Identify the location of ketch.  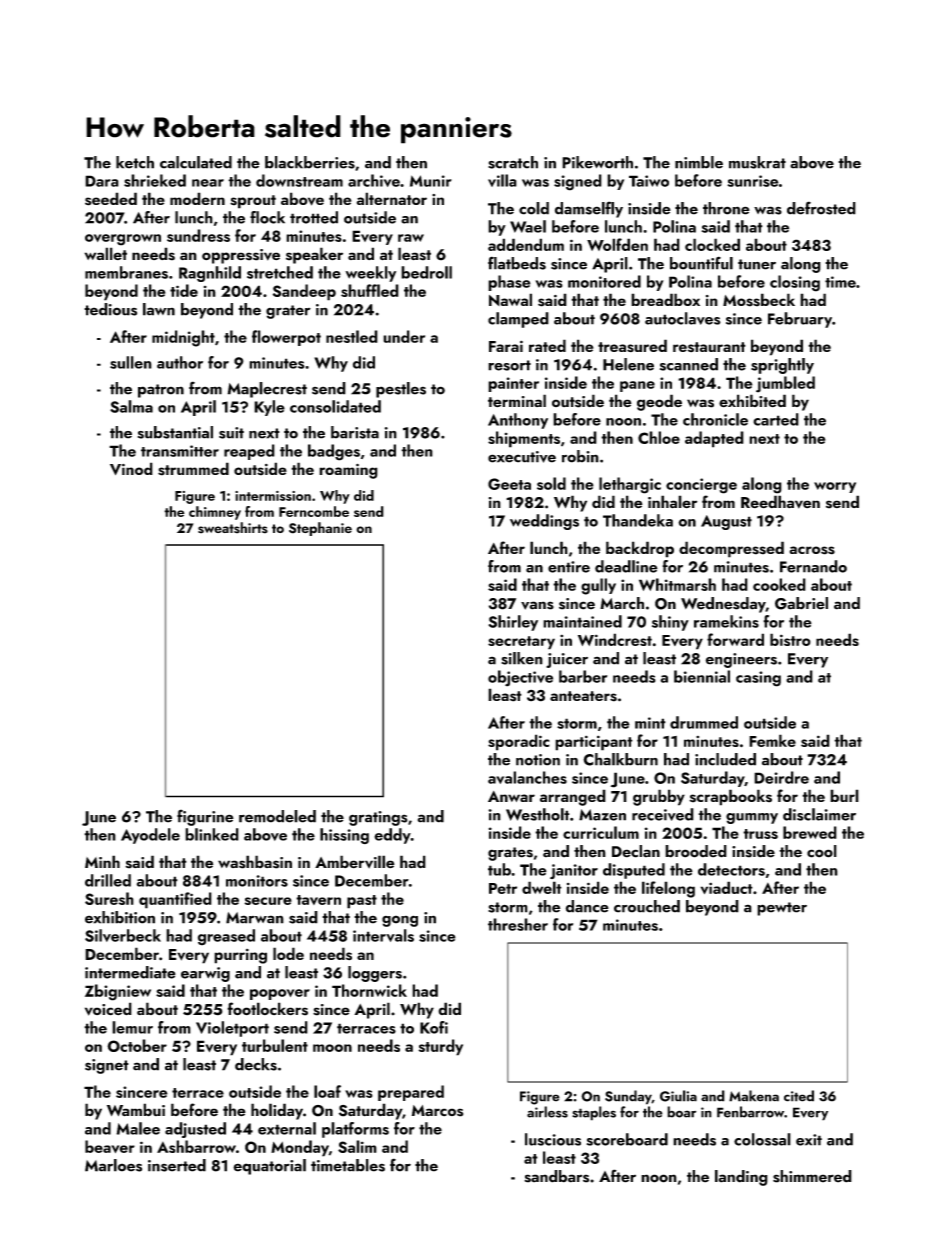
(135, 162).
